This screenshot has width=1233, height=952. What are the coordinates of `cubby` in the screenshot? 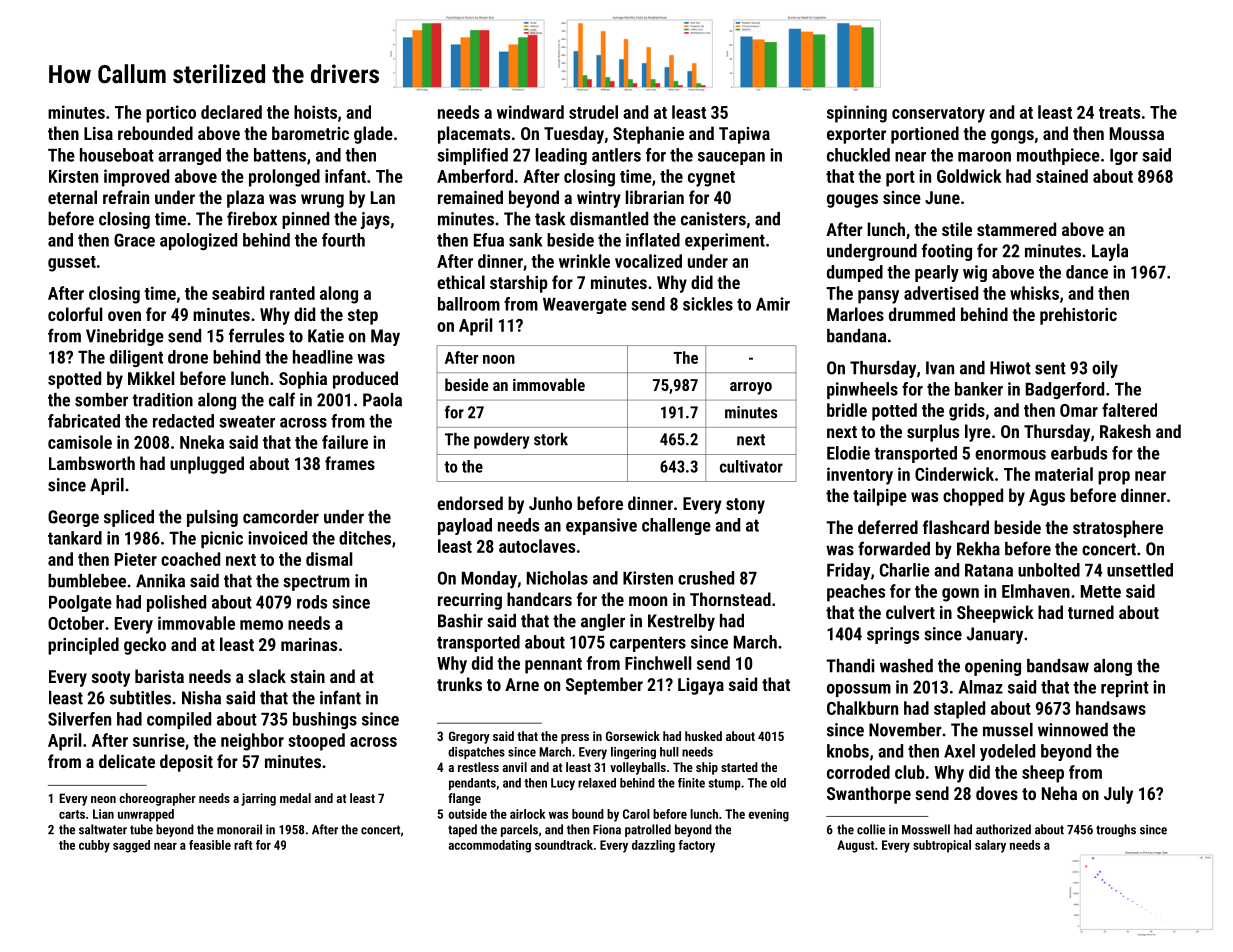 It's located at (94, 846).
